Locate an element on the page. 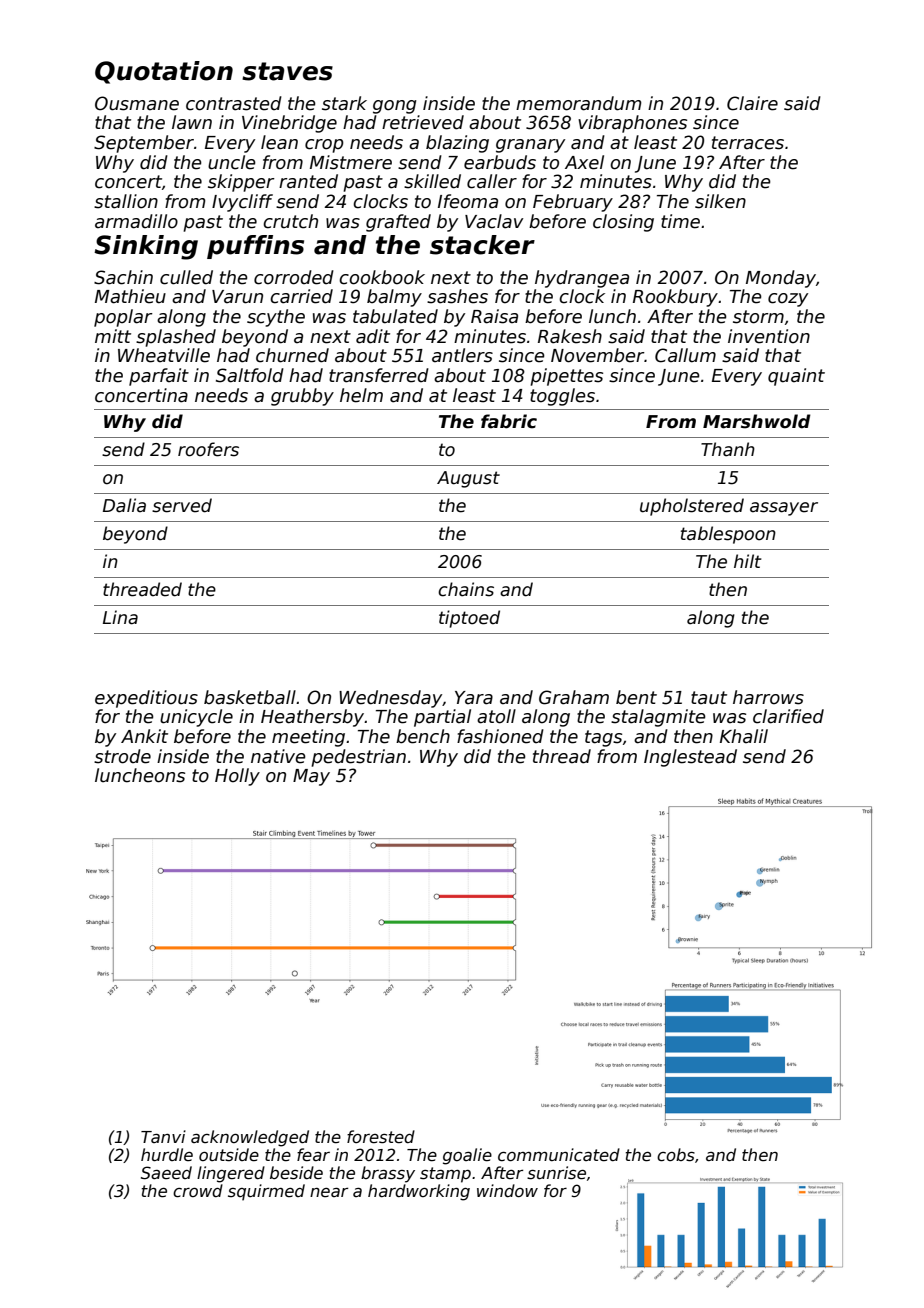  basketball is located at coordinates (250, 697).
